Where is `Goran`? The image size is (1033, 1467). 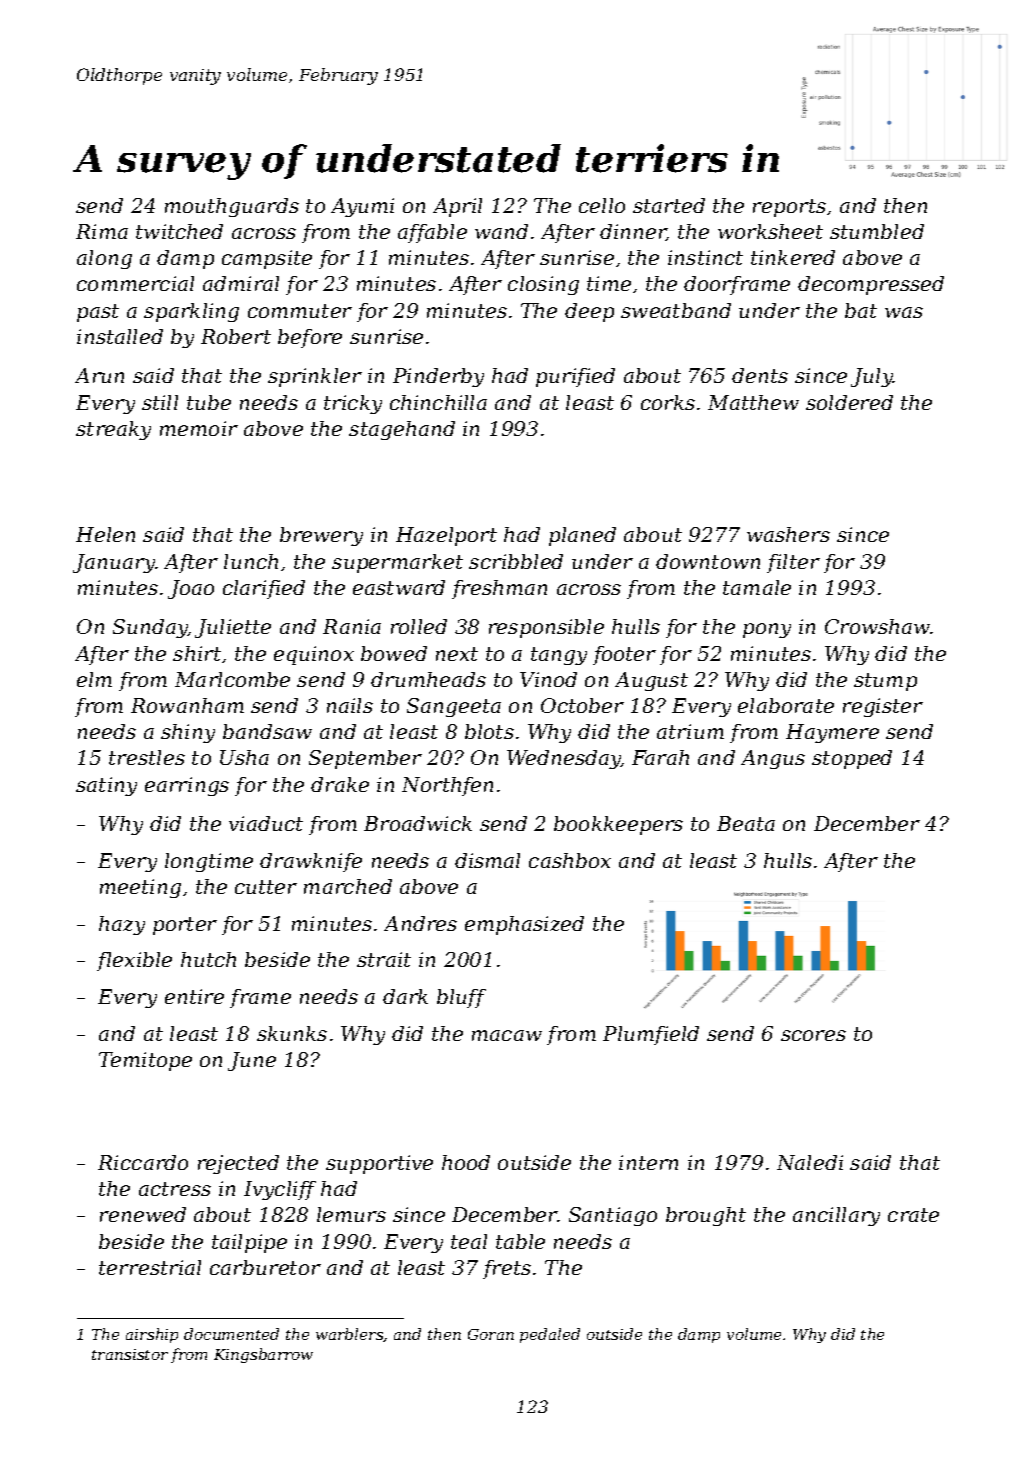
Goran is located at coordinates (491, 1334).
